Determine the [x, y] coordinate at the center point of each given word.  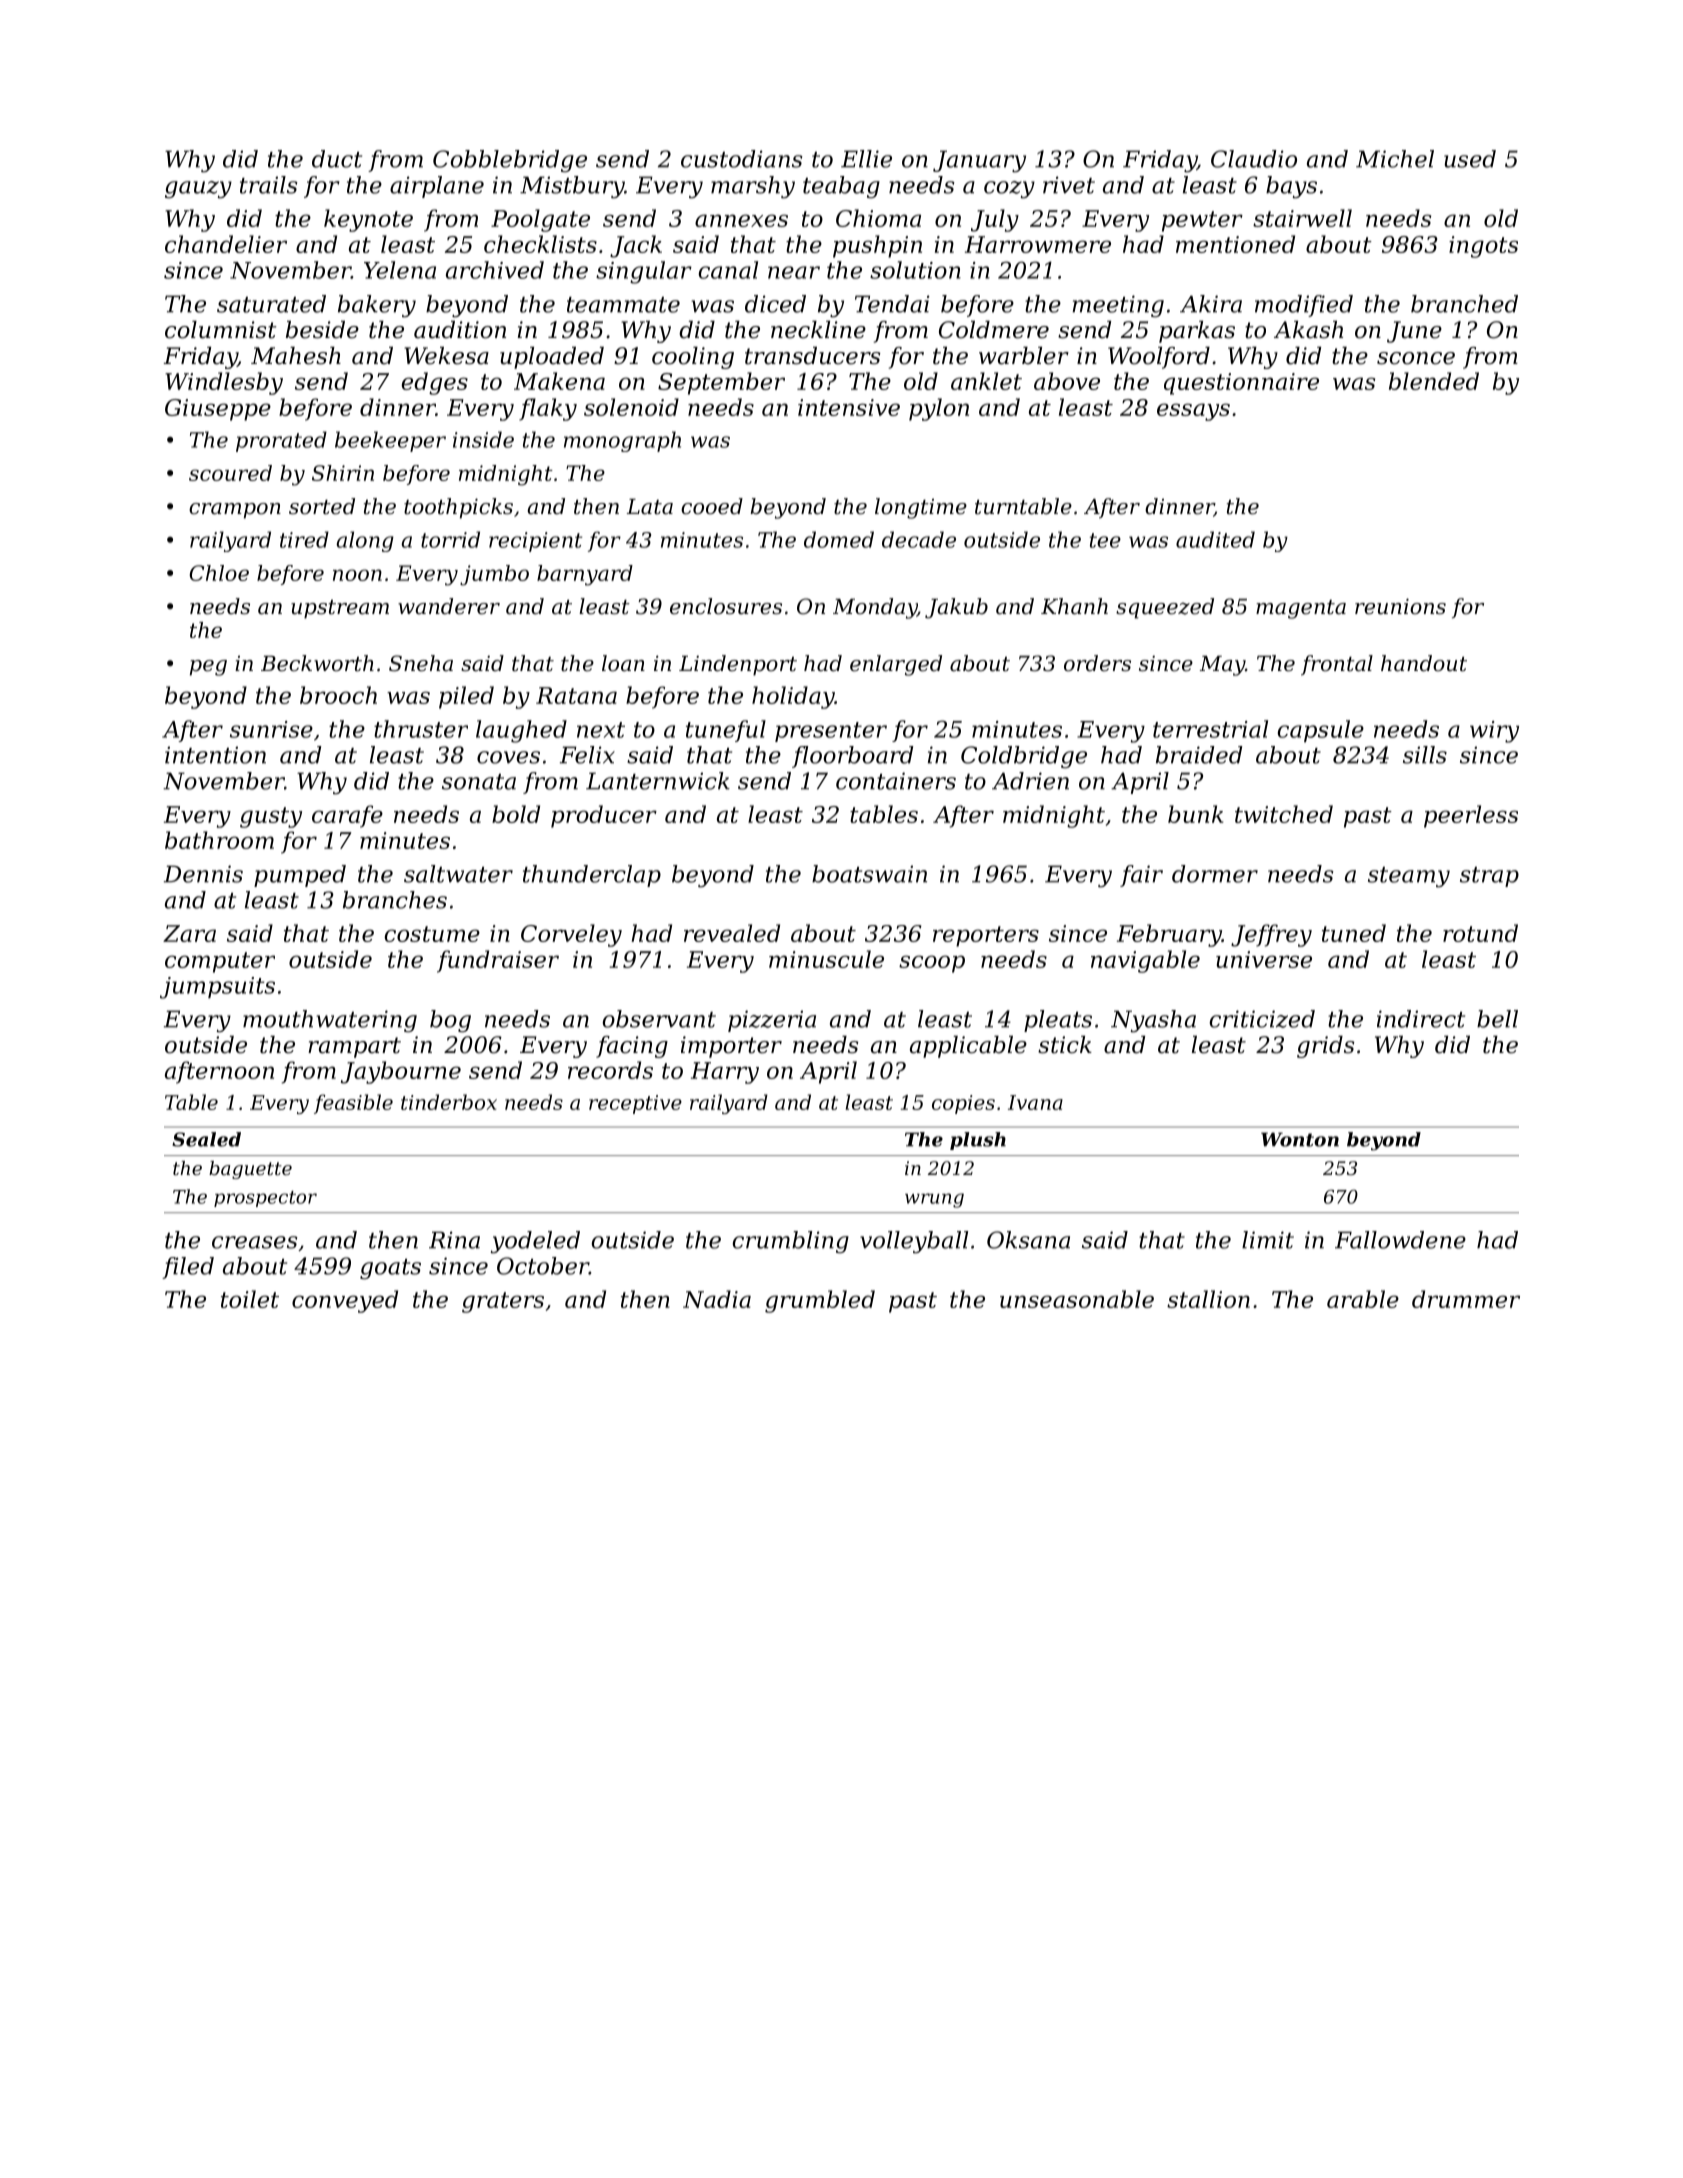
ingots [1483, 247]
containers [896, 781]
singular [644, 272]
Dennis [203, 874]
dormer [1215, 874]
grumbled [820, 1301]
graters [503, 1302]
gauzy [198, 190]
